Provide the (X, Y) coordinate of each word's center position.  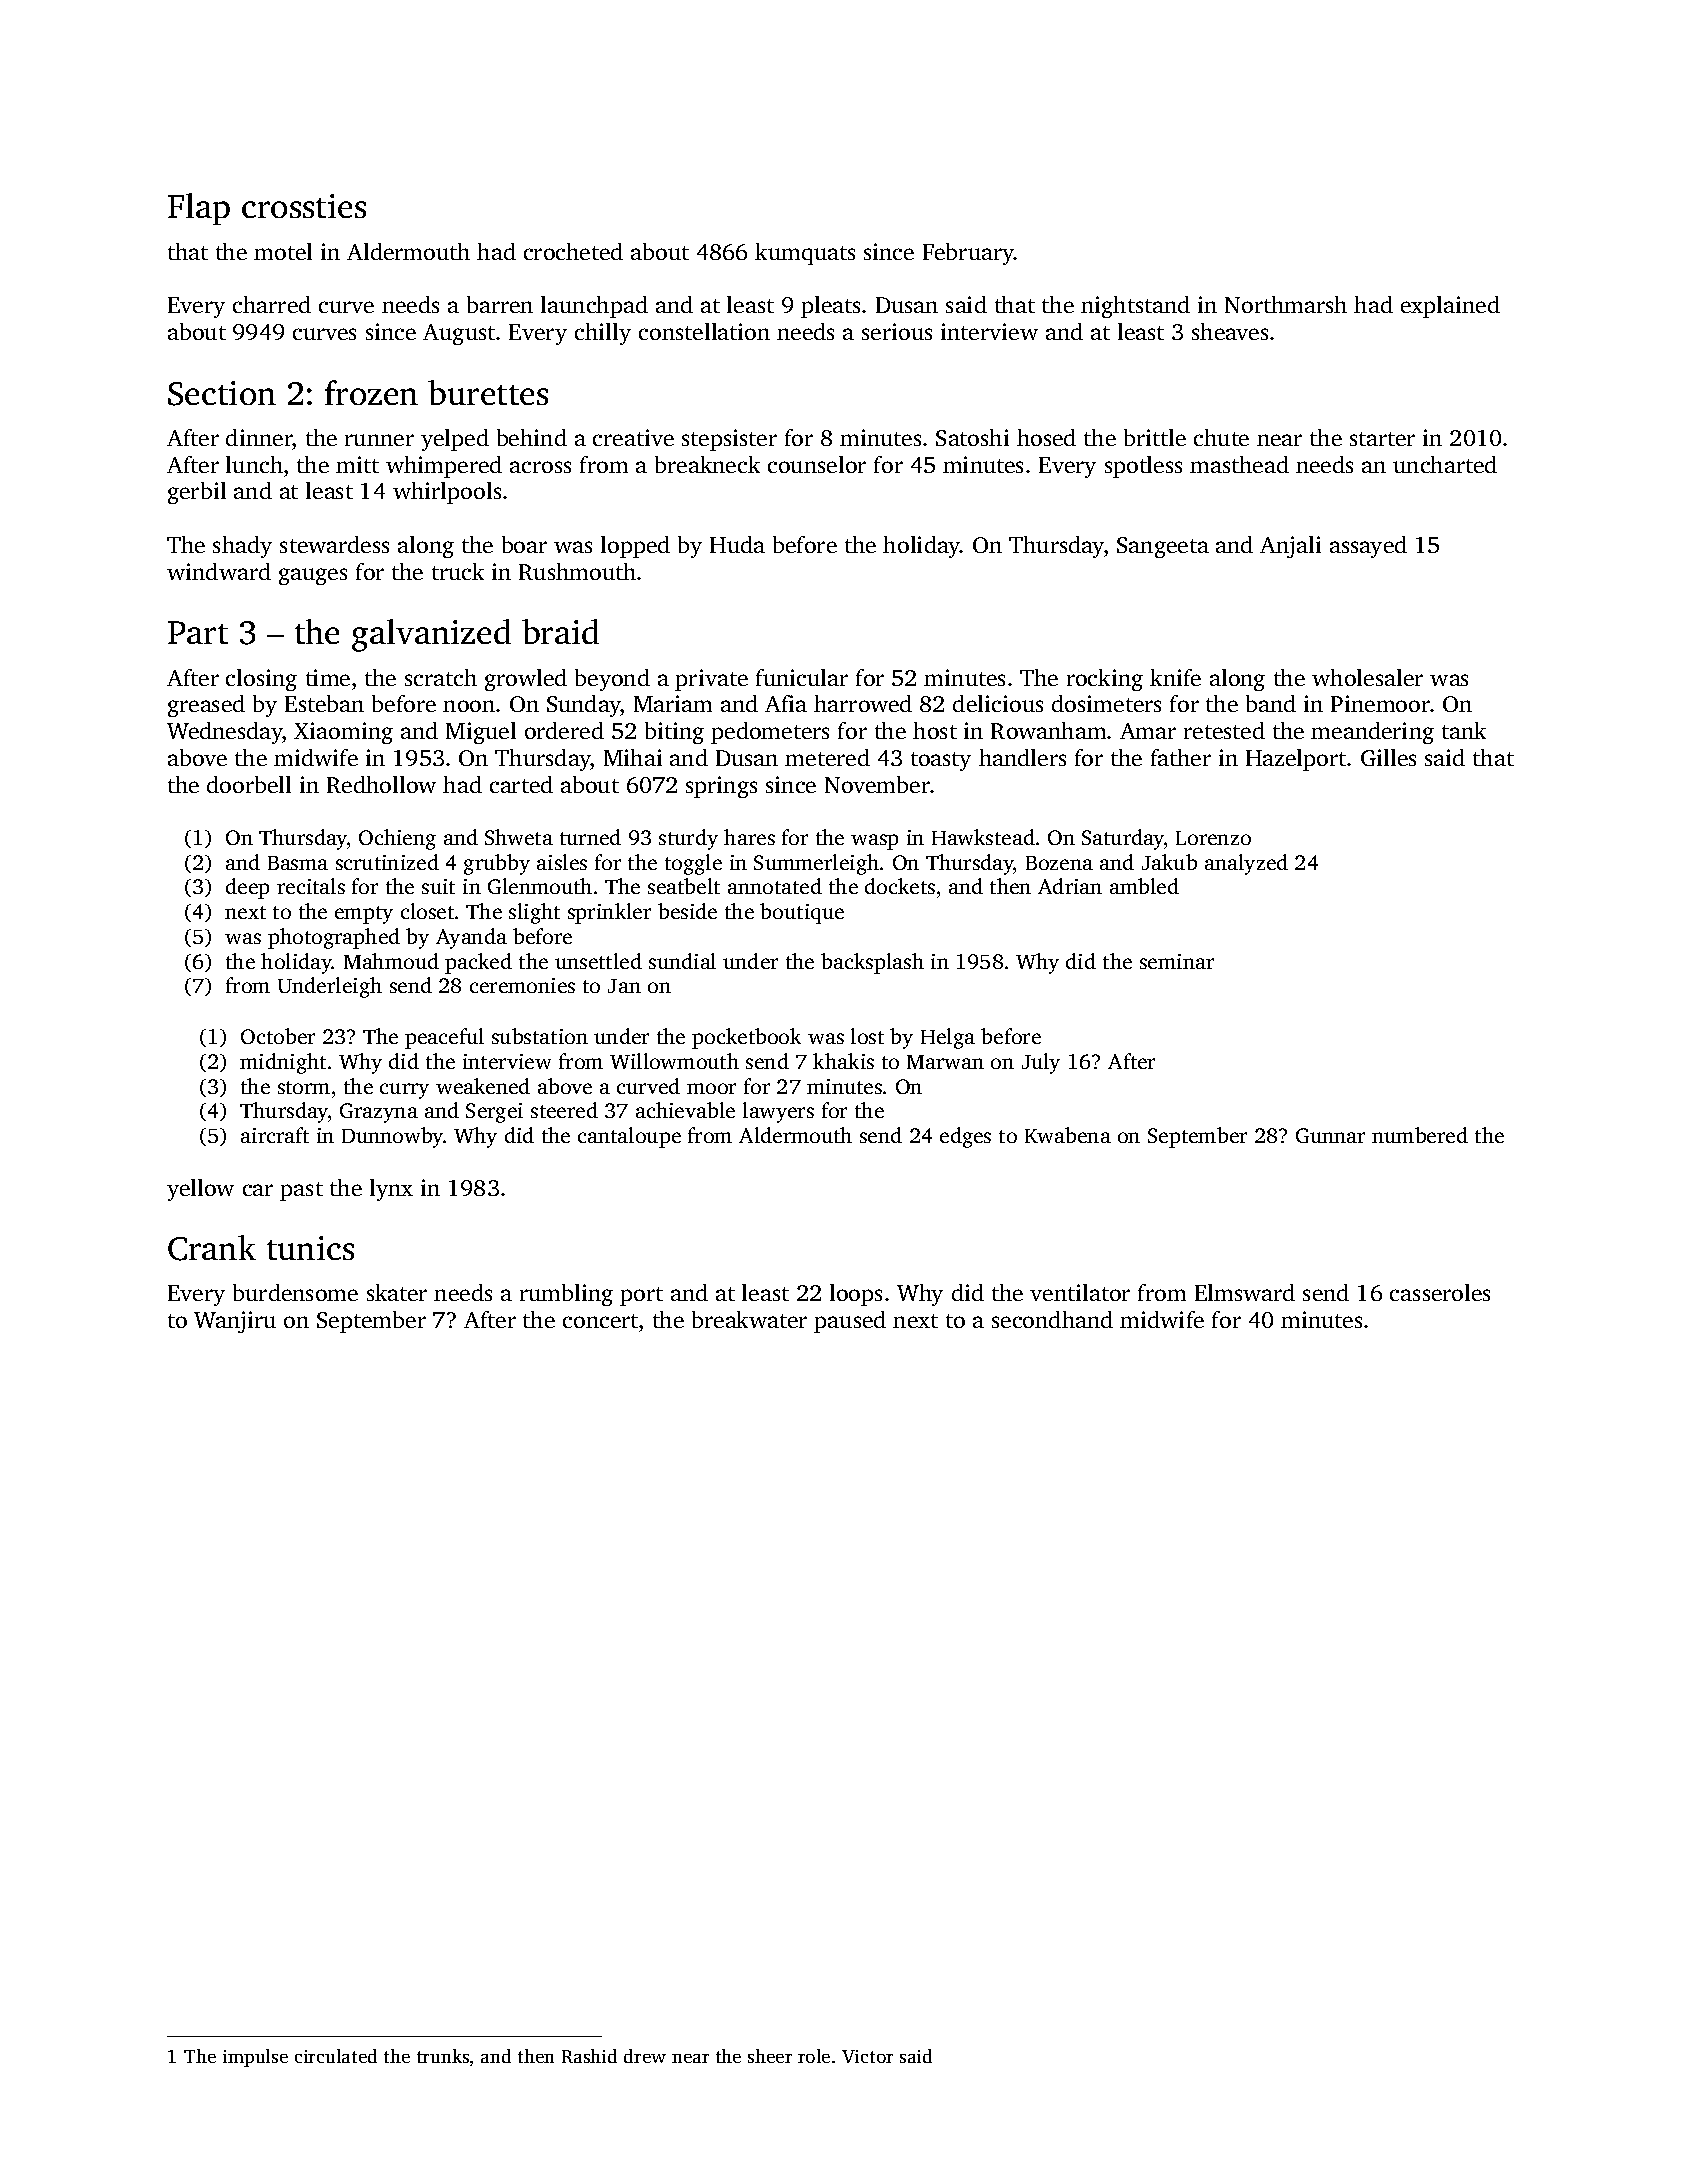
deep (247, 888)
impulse (255, 2058)
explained (1450, 307)
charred (272, 304)
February (968, 254)
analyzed (1246, 864)
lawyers (778, 1112)
